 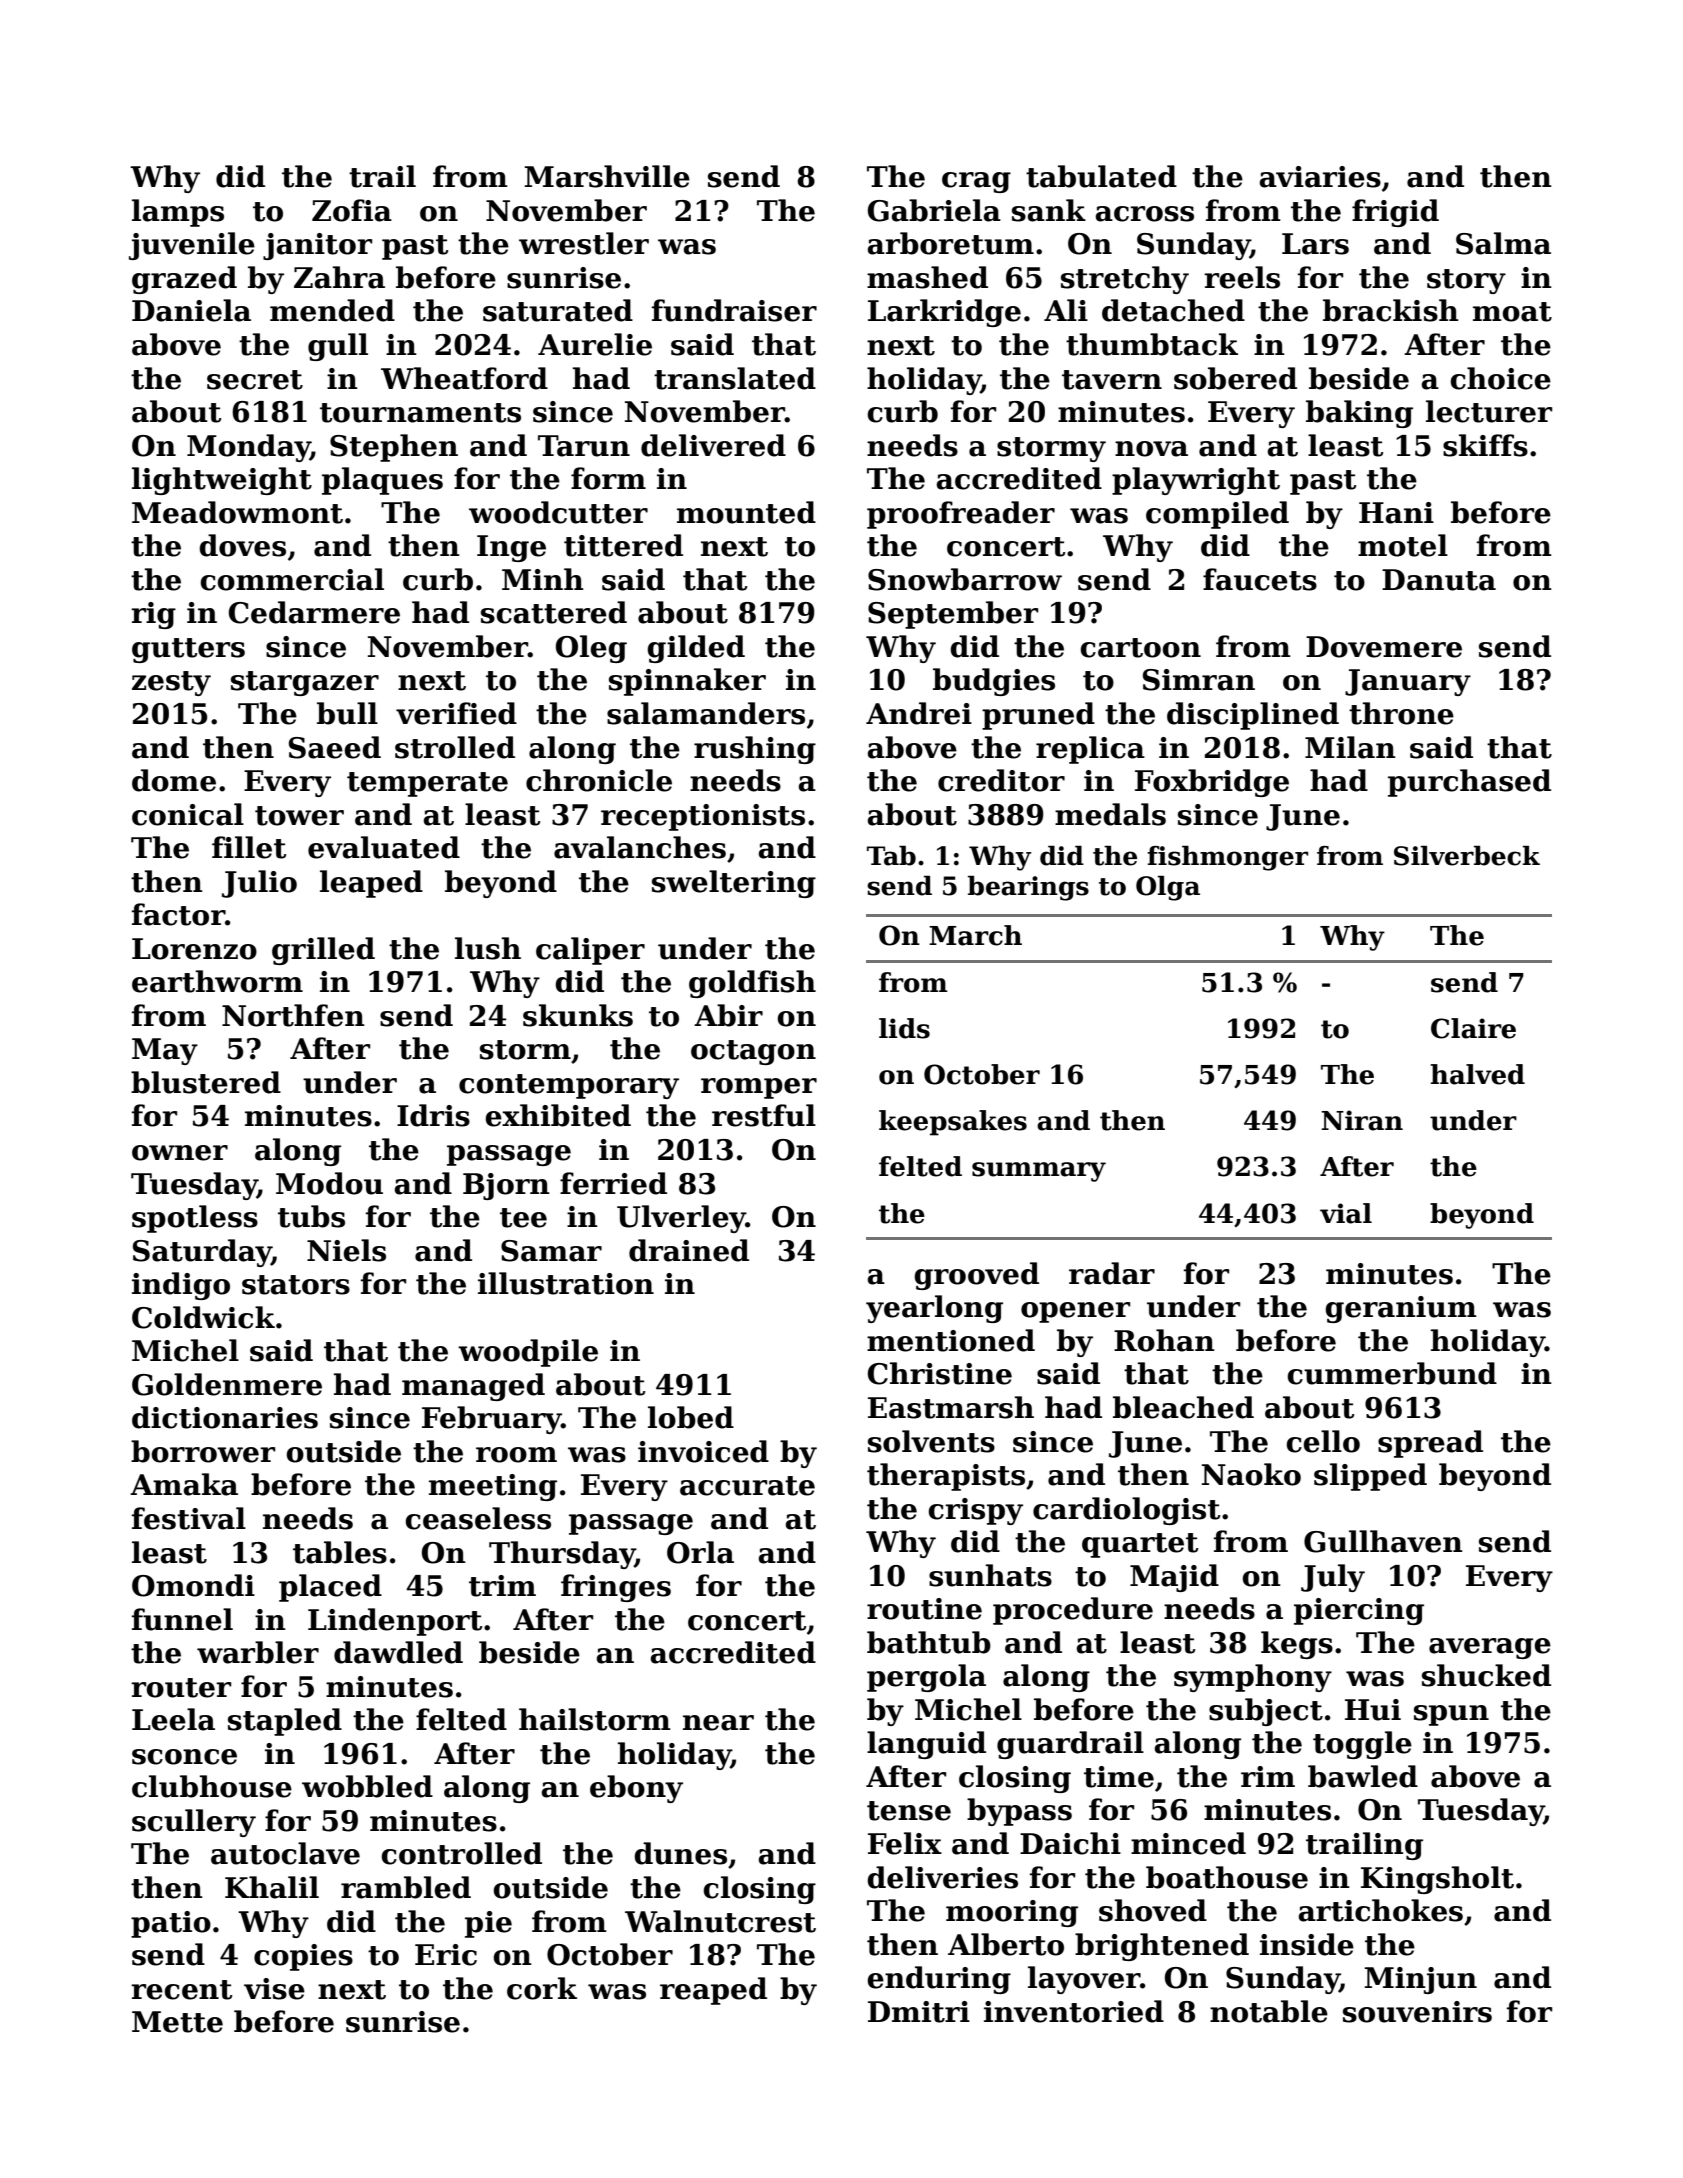 I want to click on gilded, so click(x=696, y=649).
